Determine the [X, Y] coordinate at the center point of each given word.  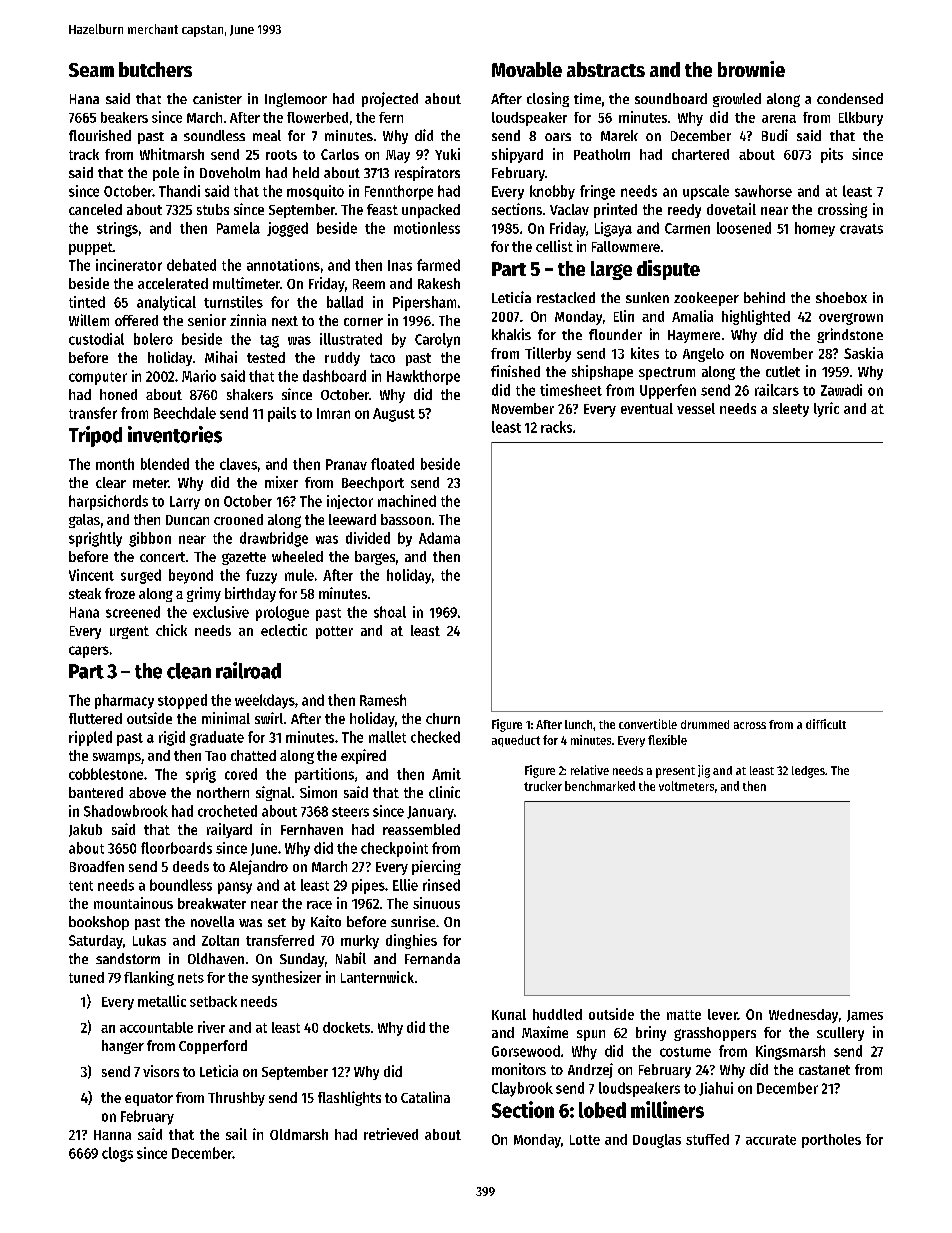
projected [390, 99]
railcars [777, 390]
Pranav [346, 464]
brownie [751, 69]
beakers [124, 117]
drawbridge [274, 539]
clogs [117, 1154]
